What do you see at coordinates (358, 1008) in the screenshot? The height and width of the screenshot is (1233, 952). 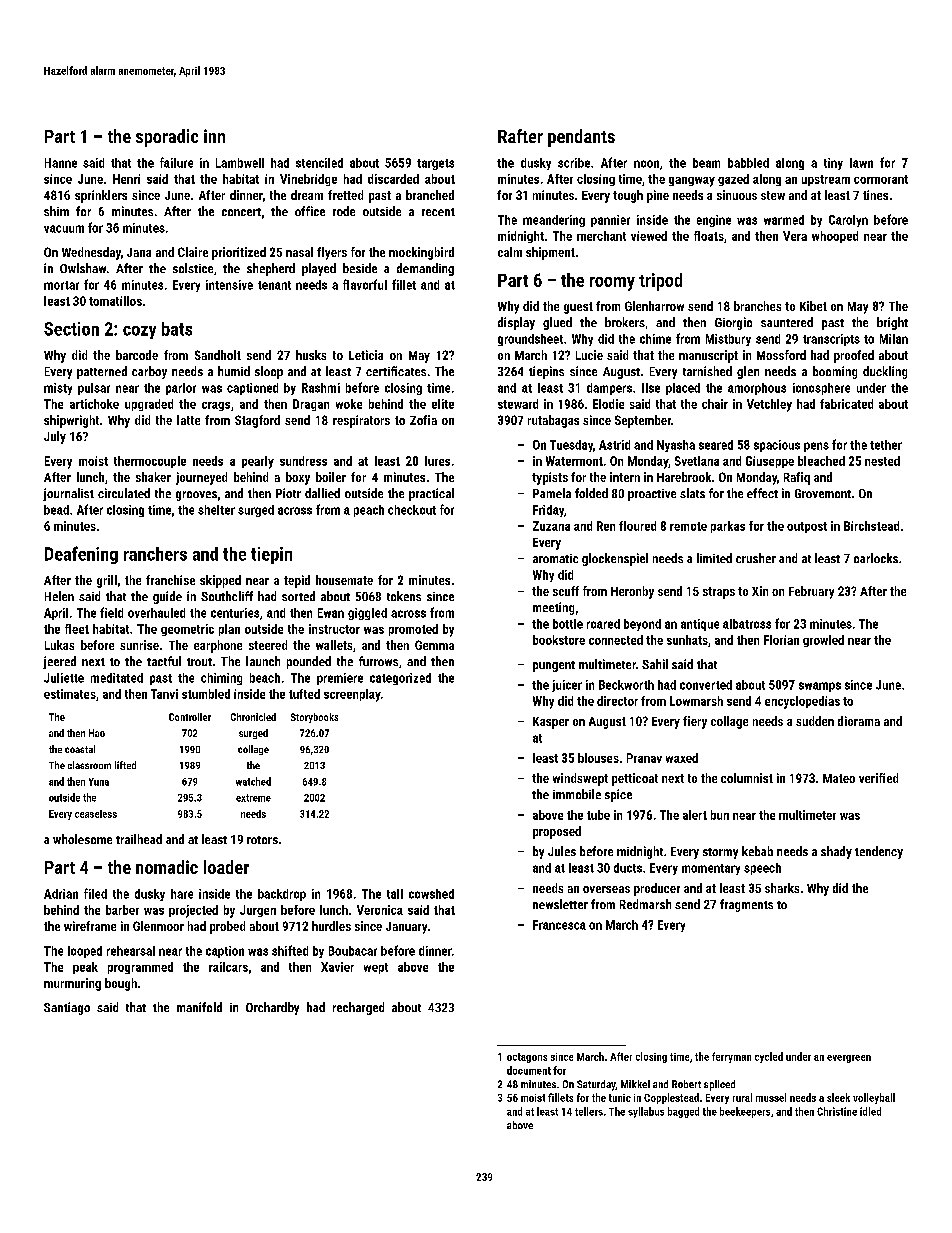 I see `recharged` at bounding box center [358, 1008].
